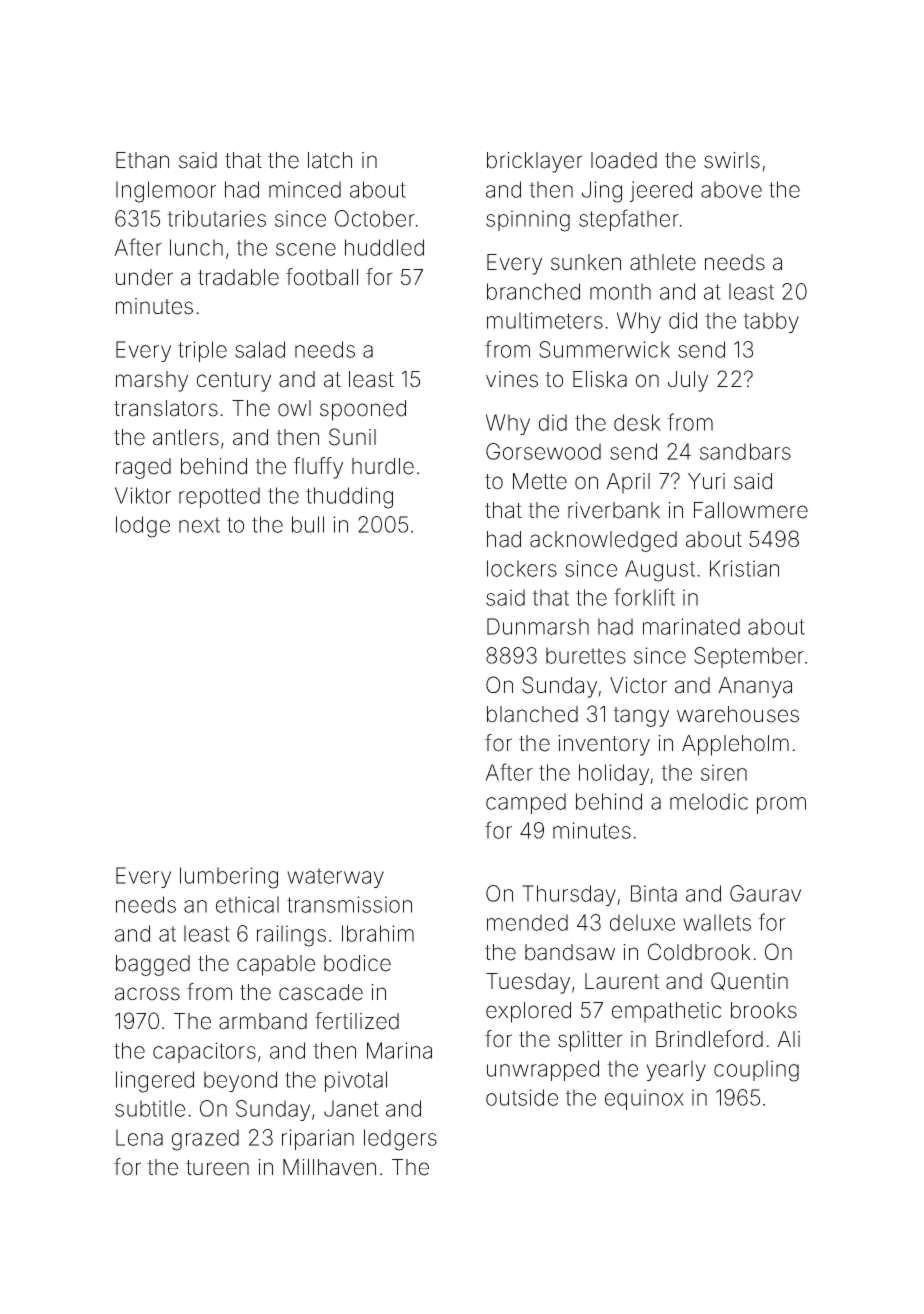 The width and height of the document is (924, 1314). Describe the element at coordinates (637, 422) in the document. I see `desk` at that location.
